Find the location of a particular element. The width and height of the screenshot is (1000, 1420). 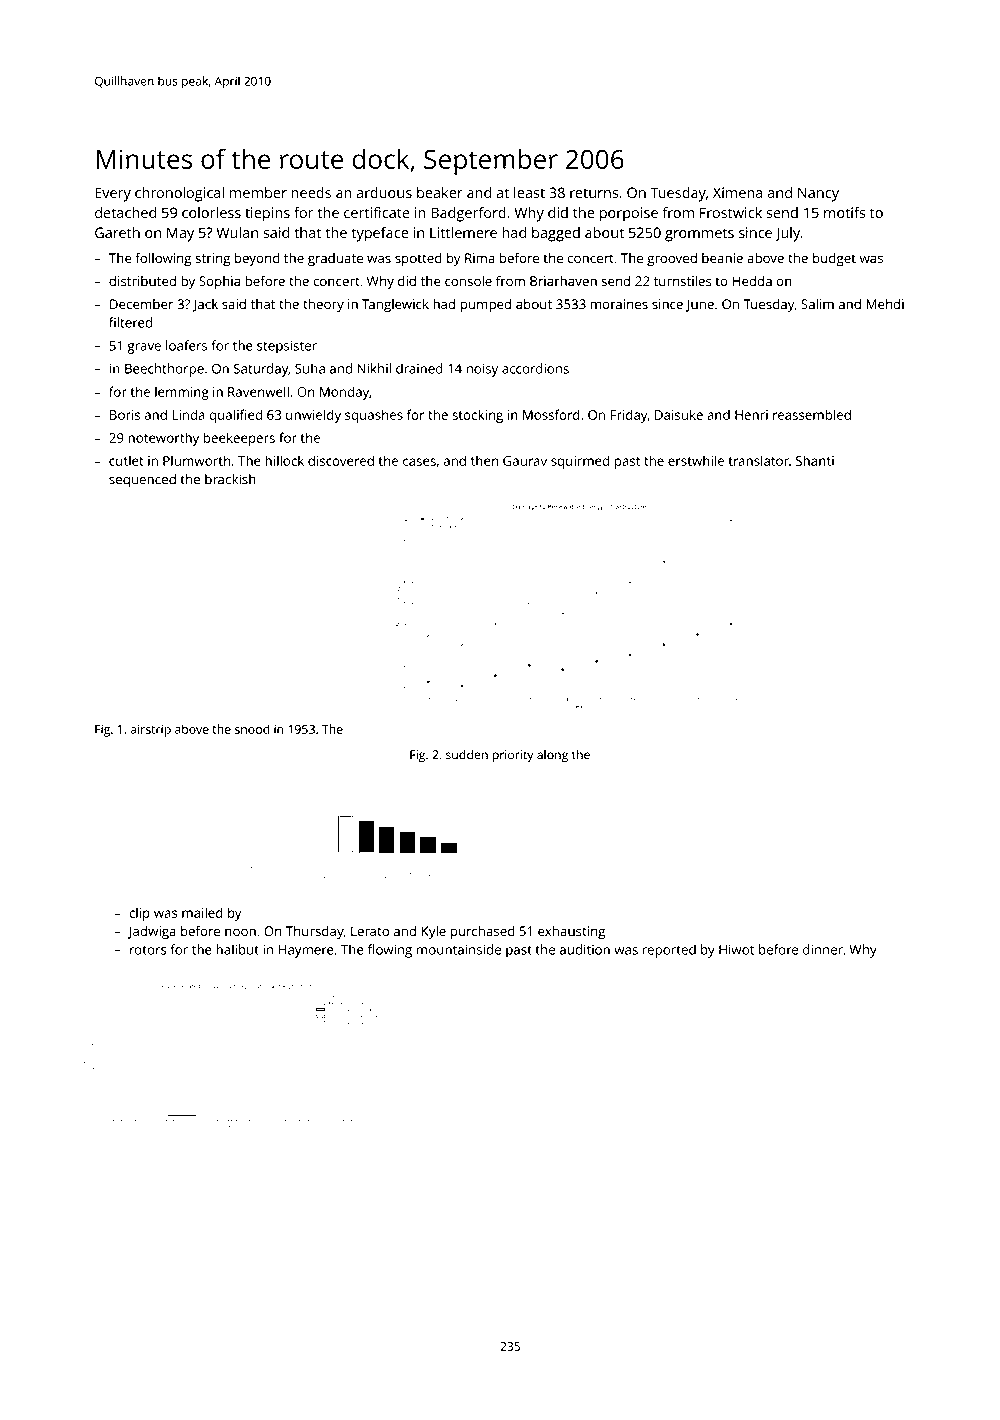

chronological is located at coordinates (179, 194).
